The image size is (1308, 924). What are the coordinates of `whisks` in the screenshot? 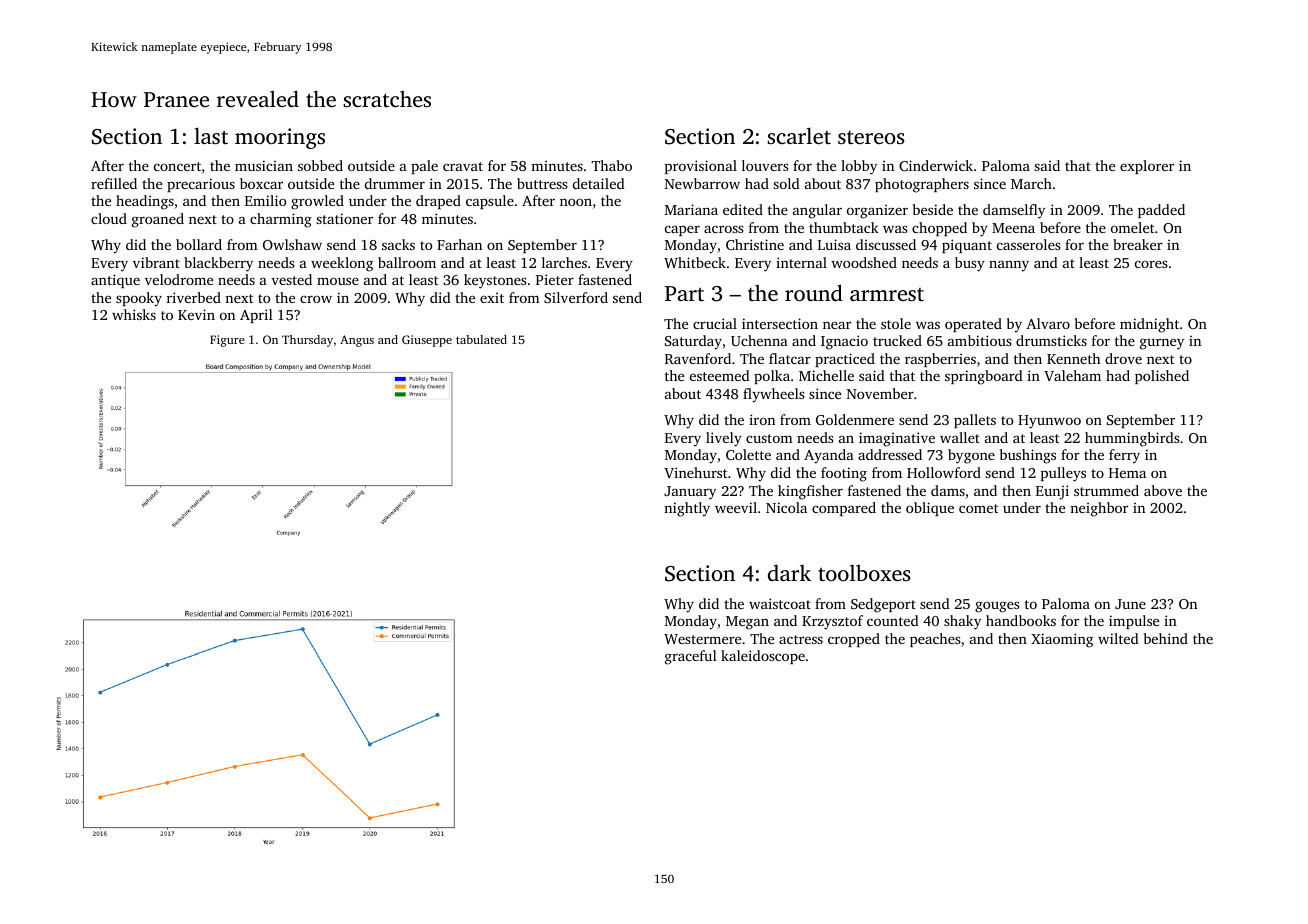 It's located at (134, 314).
